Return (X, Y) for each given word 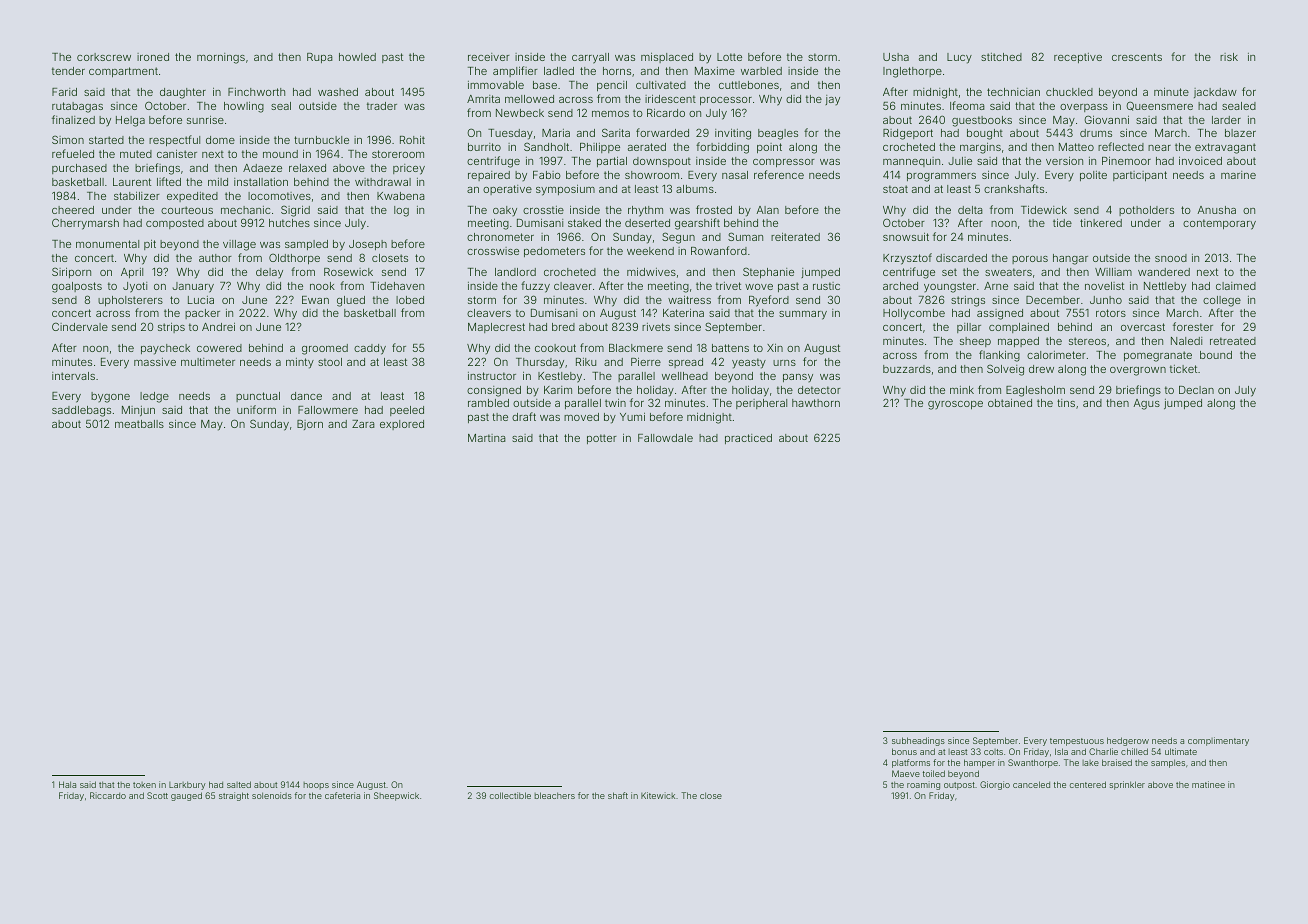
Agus (1146, 404)
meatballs (139, 424)
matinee (1208, 784)
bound (1216, 355)
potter (602, 439)
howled (357, 57)
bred (563, 327)
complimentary (1218, 741)
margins (980, 148)
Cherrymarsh (85, 224)
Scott (157, 795)
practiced (748, 439)
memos (610, 114)
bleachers (554, 795)
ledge (154, 397)
